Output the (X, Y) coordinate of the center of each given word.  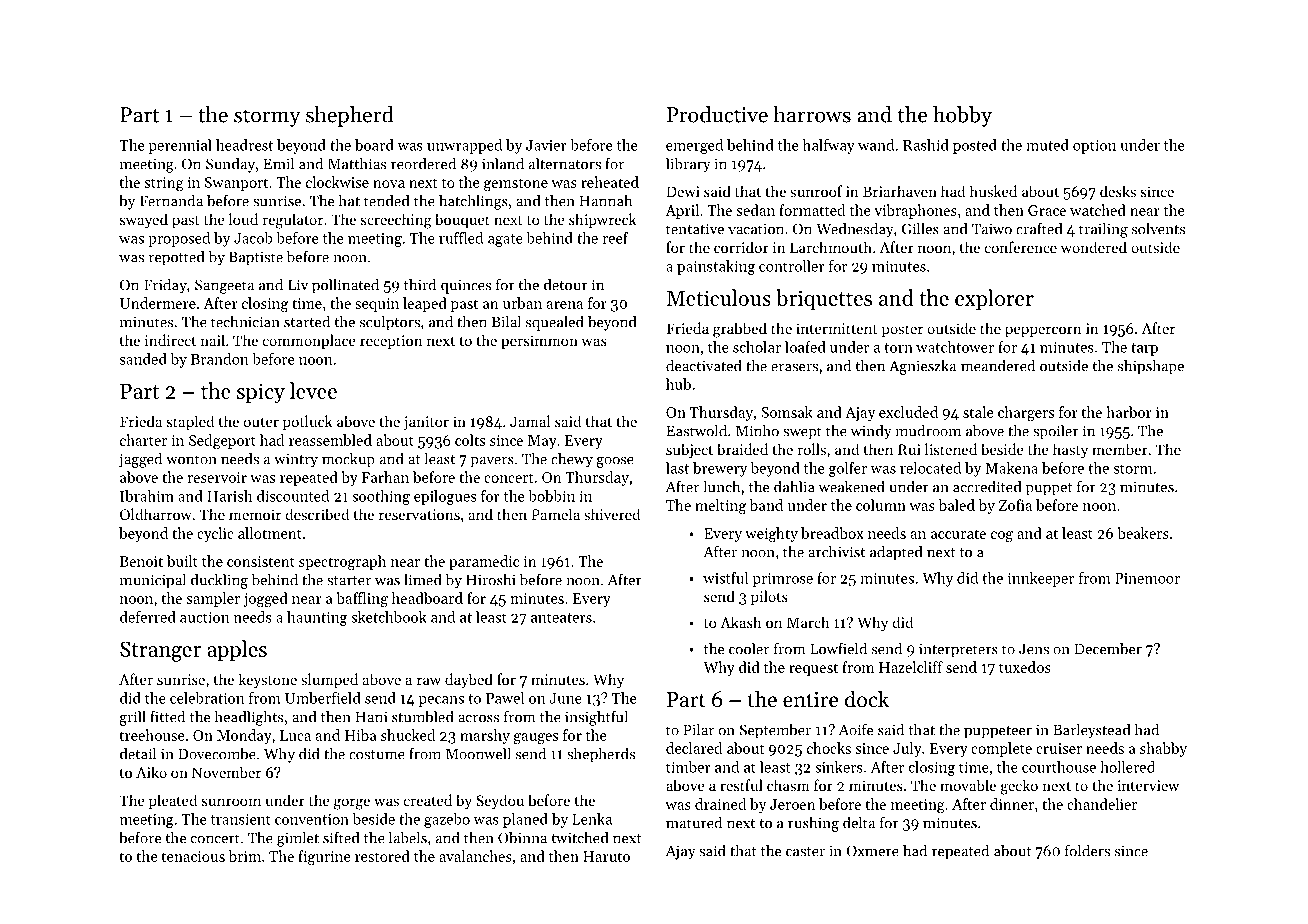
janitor (426, 423)
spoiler (1056, 432)
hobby (962, 116)
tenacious (193, 856)
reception (391, 342)
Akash (741, 622)
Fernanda (171, 201)
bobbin (551, 496)
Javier (546, 145)
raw (429, 681)
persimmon (539, 342)
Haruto (606, 856)
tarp (1144, 349)
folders (1087, 850)
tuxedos (1025, 667)
